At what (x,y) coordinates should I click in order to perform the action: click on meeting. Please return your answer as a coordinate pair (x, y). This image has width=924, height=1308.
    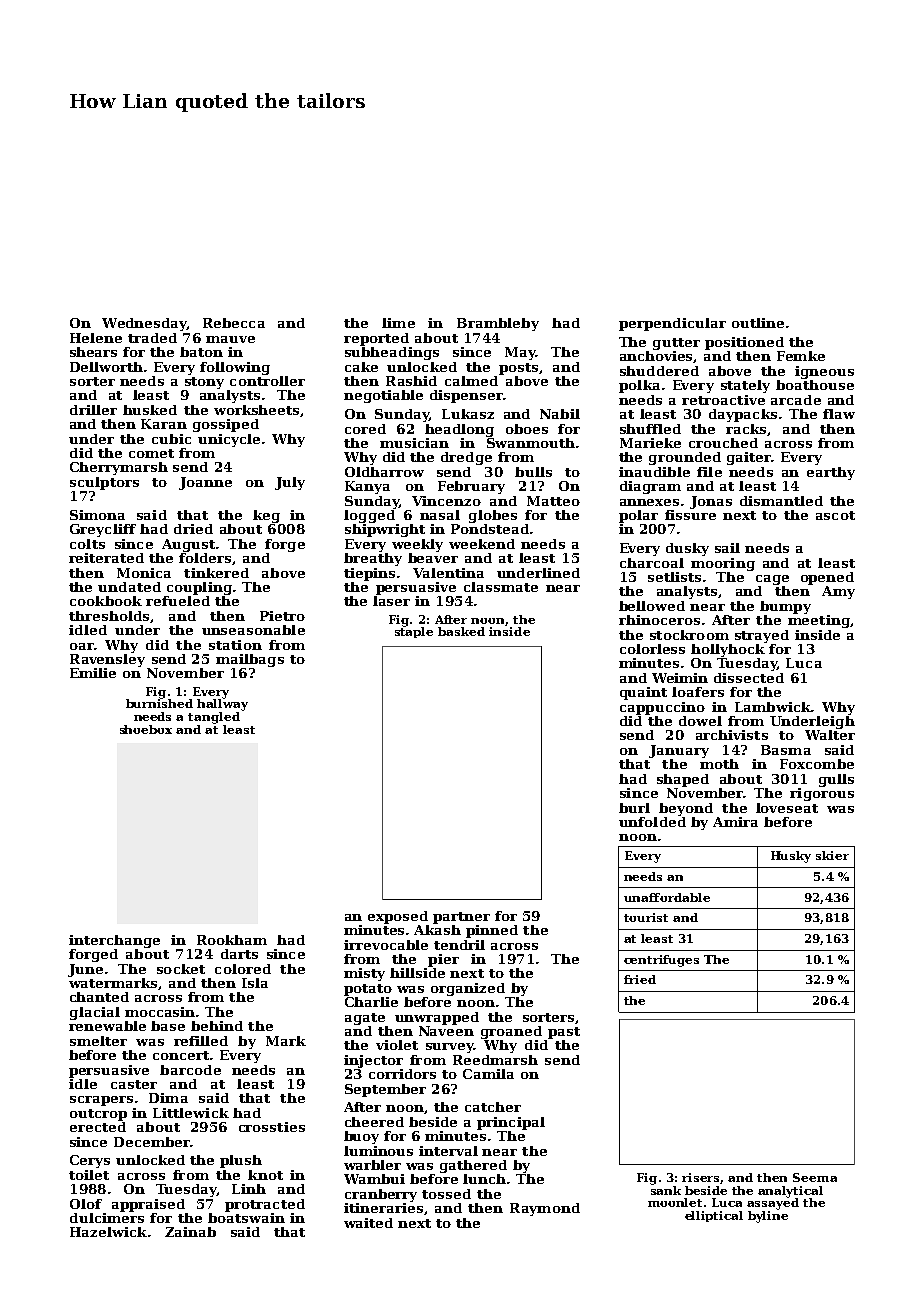
    Looking at the image, I should click on (819, 621).
